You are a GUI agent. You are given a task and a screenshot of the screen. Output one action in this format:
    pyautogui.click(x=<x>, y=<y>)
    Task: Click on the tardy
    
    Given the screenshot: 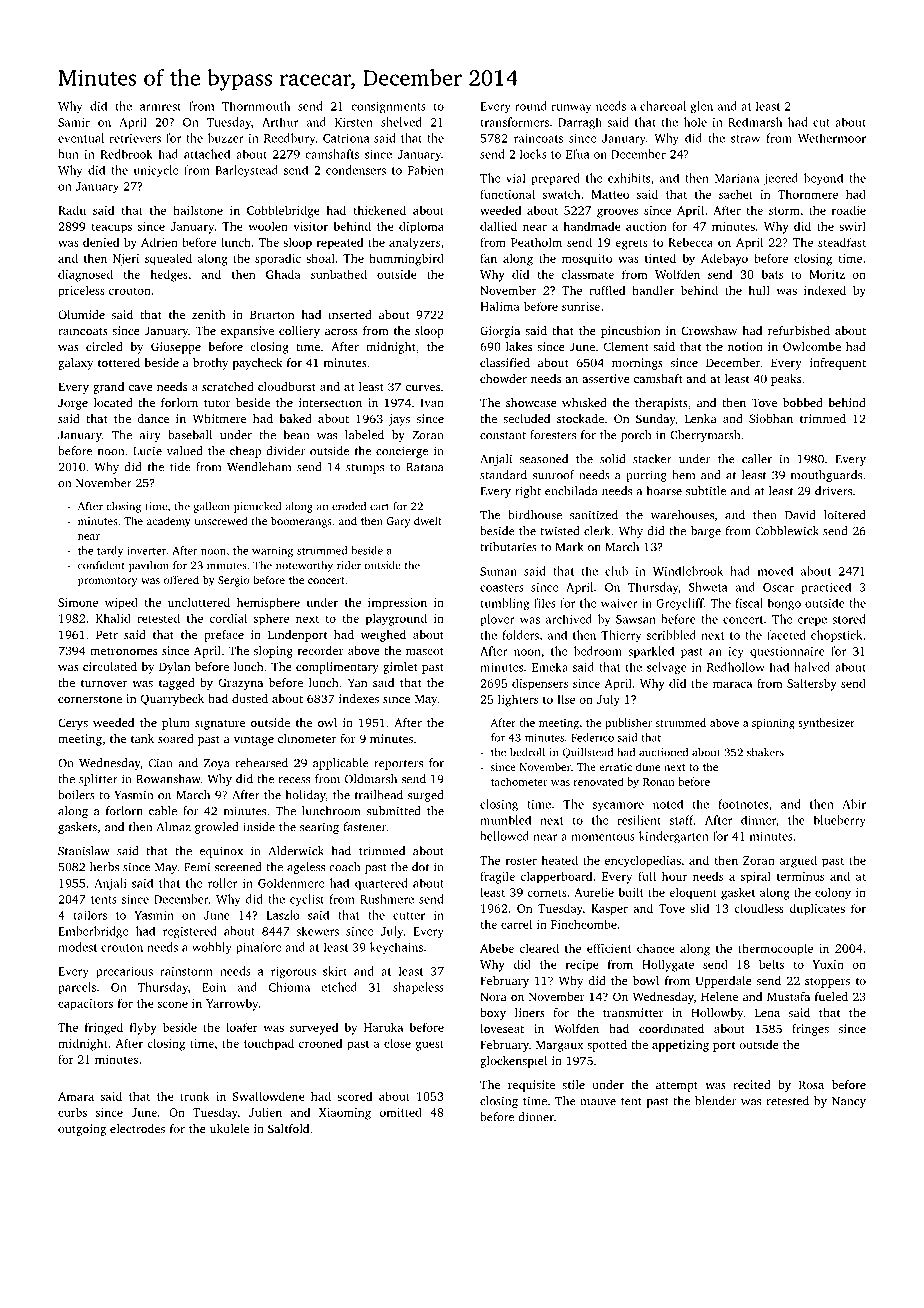 What is the action you would take?
    pyautogui.click(x=110, y=551)
